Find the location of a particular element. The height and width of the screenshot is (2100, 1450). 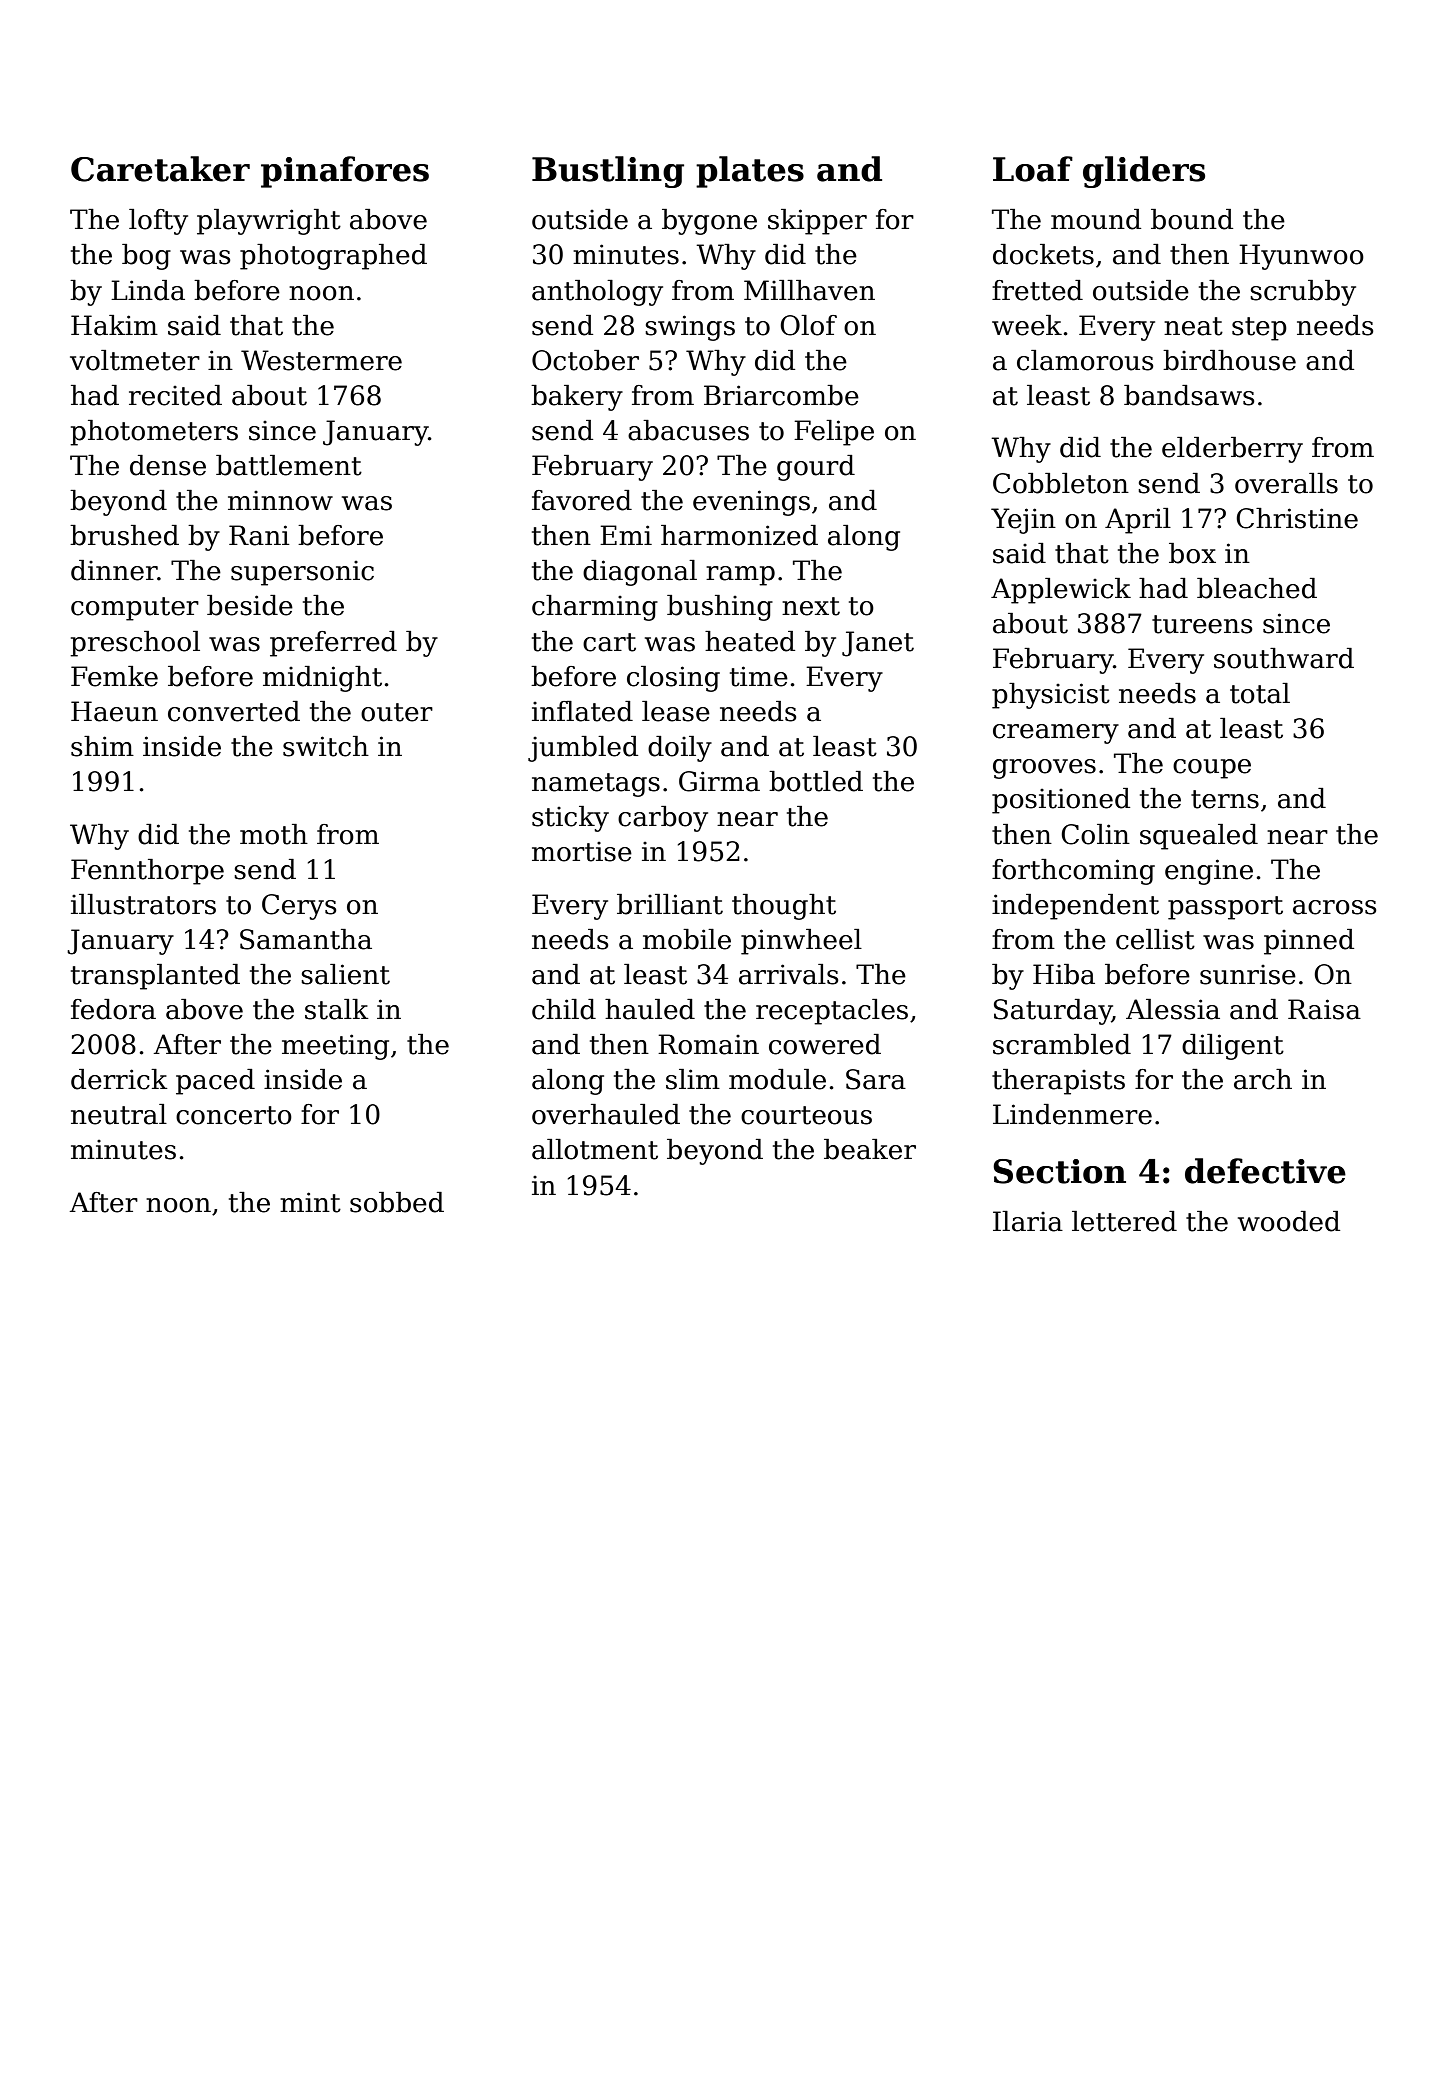

photometers is located at coordinates (154, 433).
